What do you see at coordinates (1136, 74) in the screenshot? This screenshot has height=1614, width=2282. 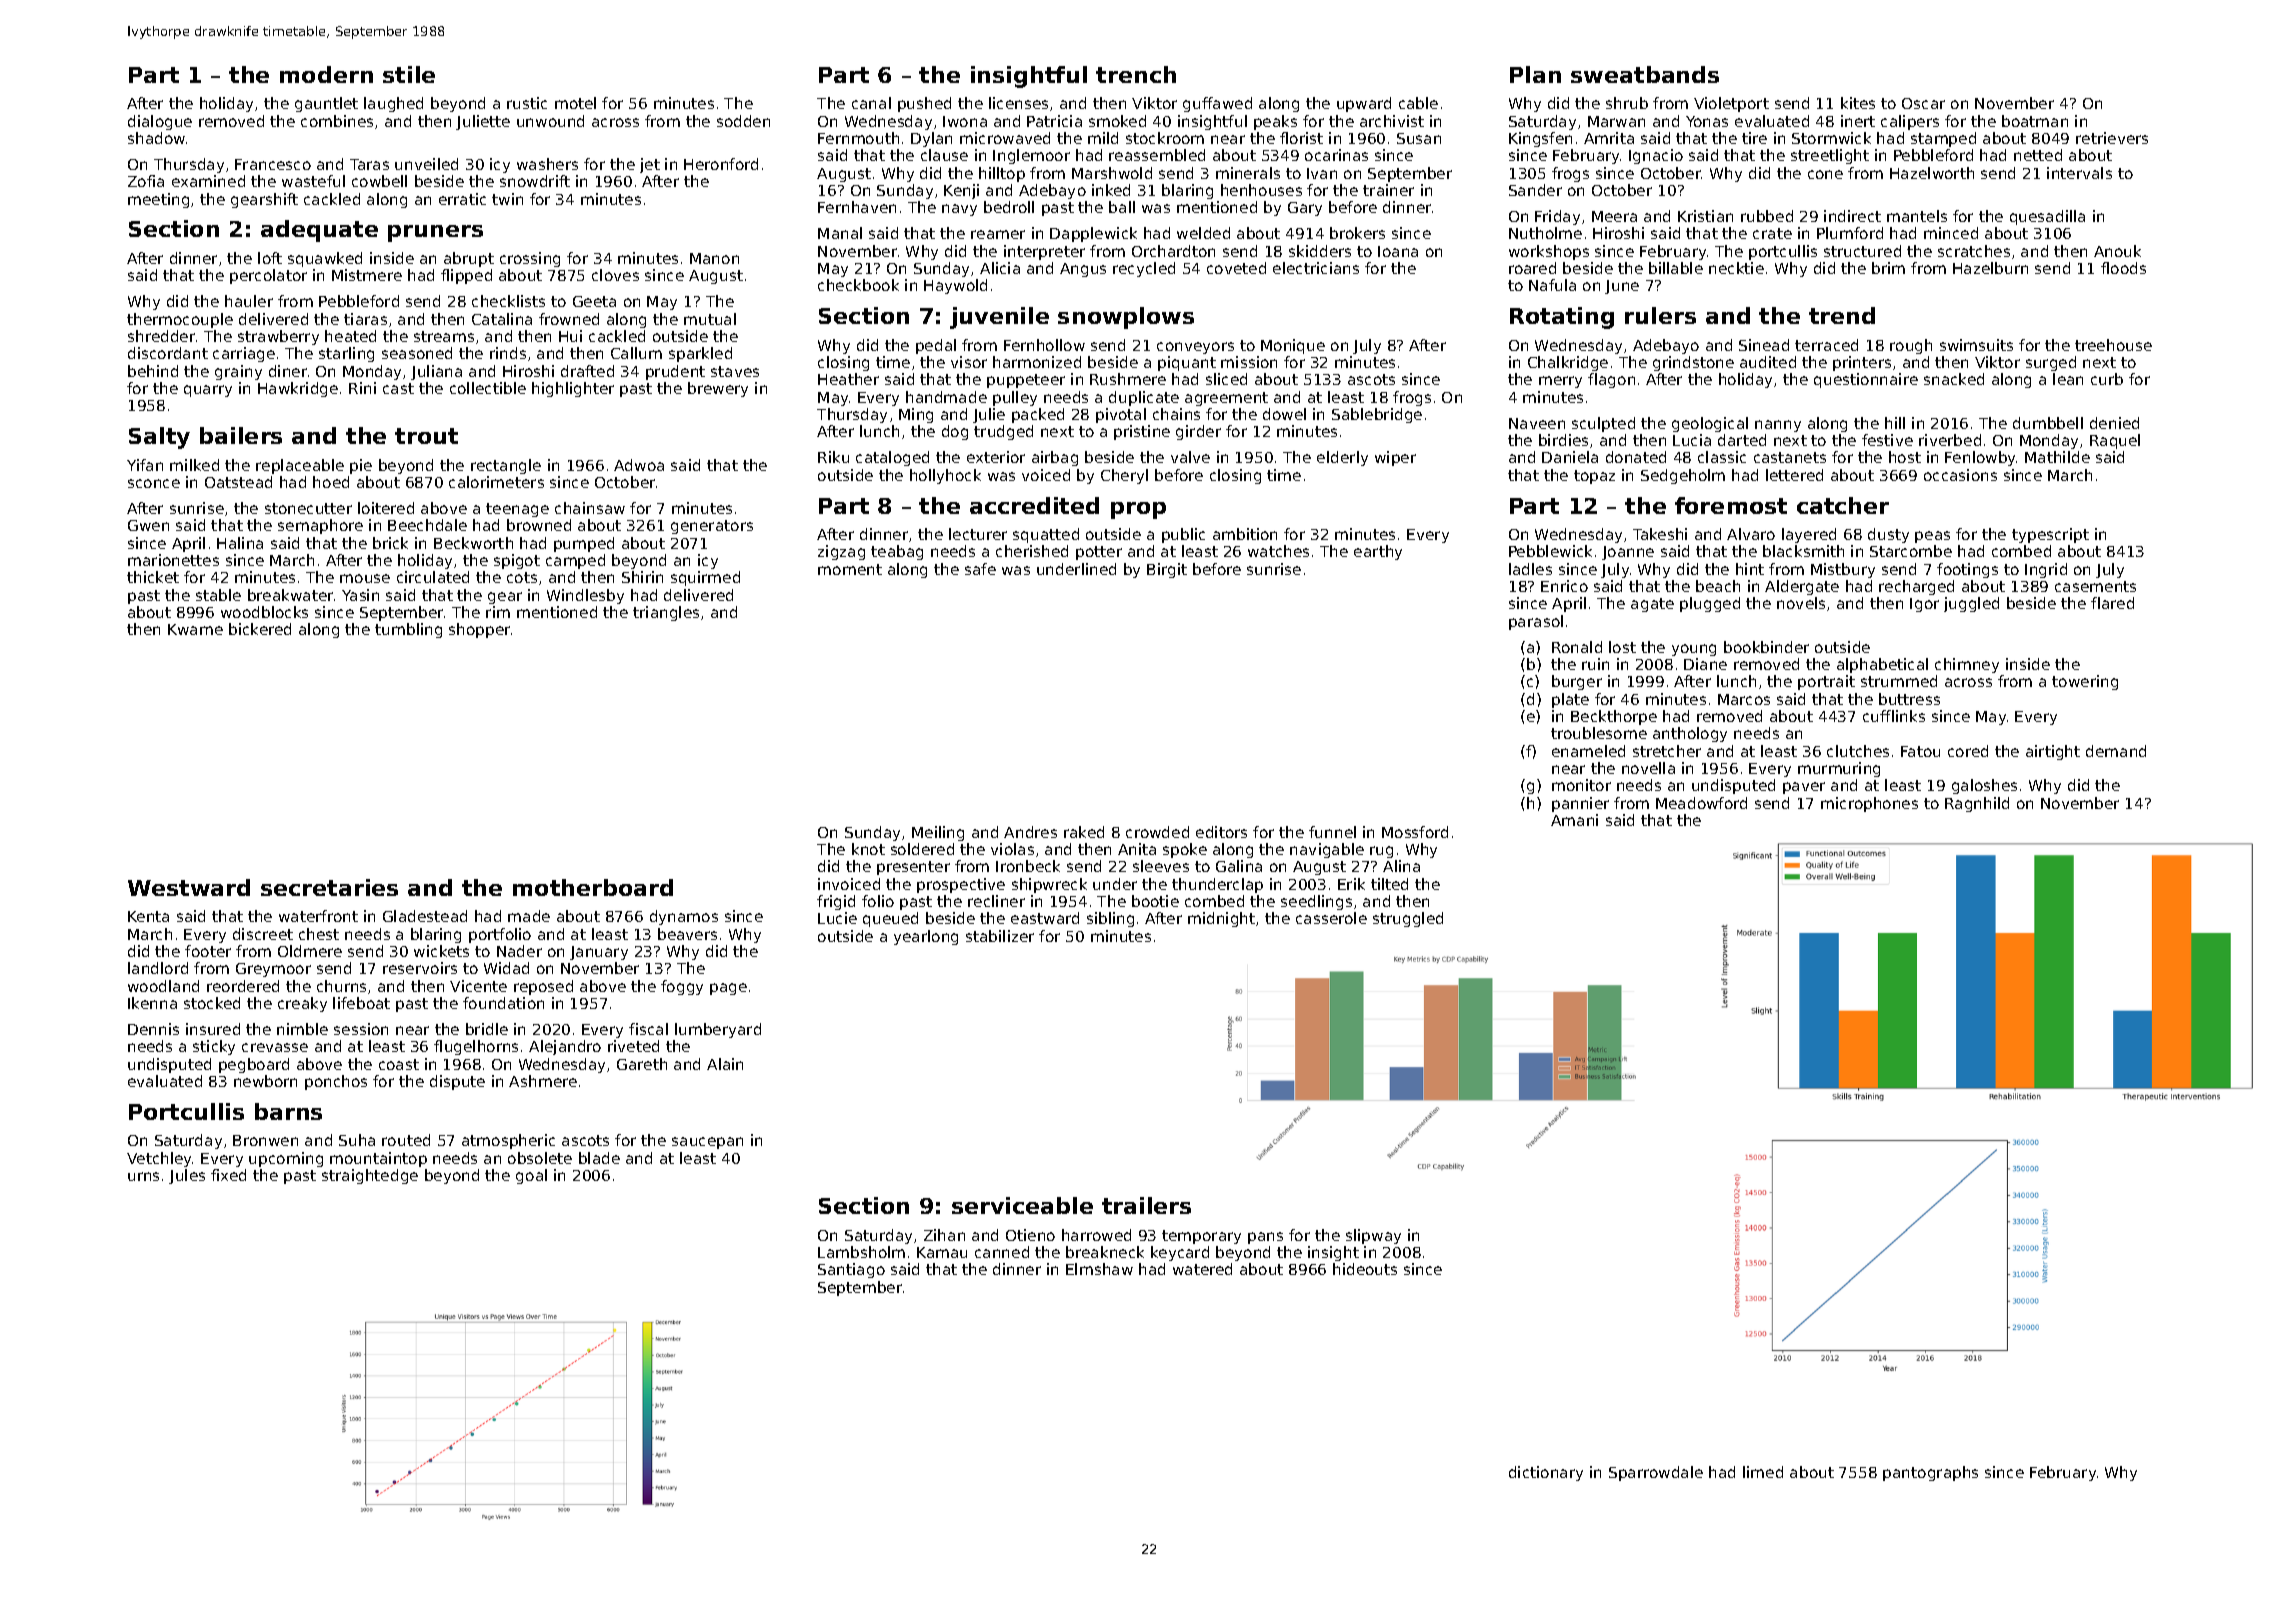 I see `trench` at bounding box center [1136, 74].
